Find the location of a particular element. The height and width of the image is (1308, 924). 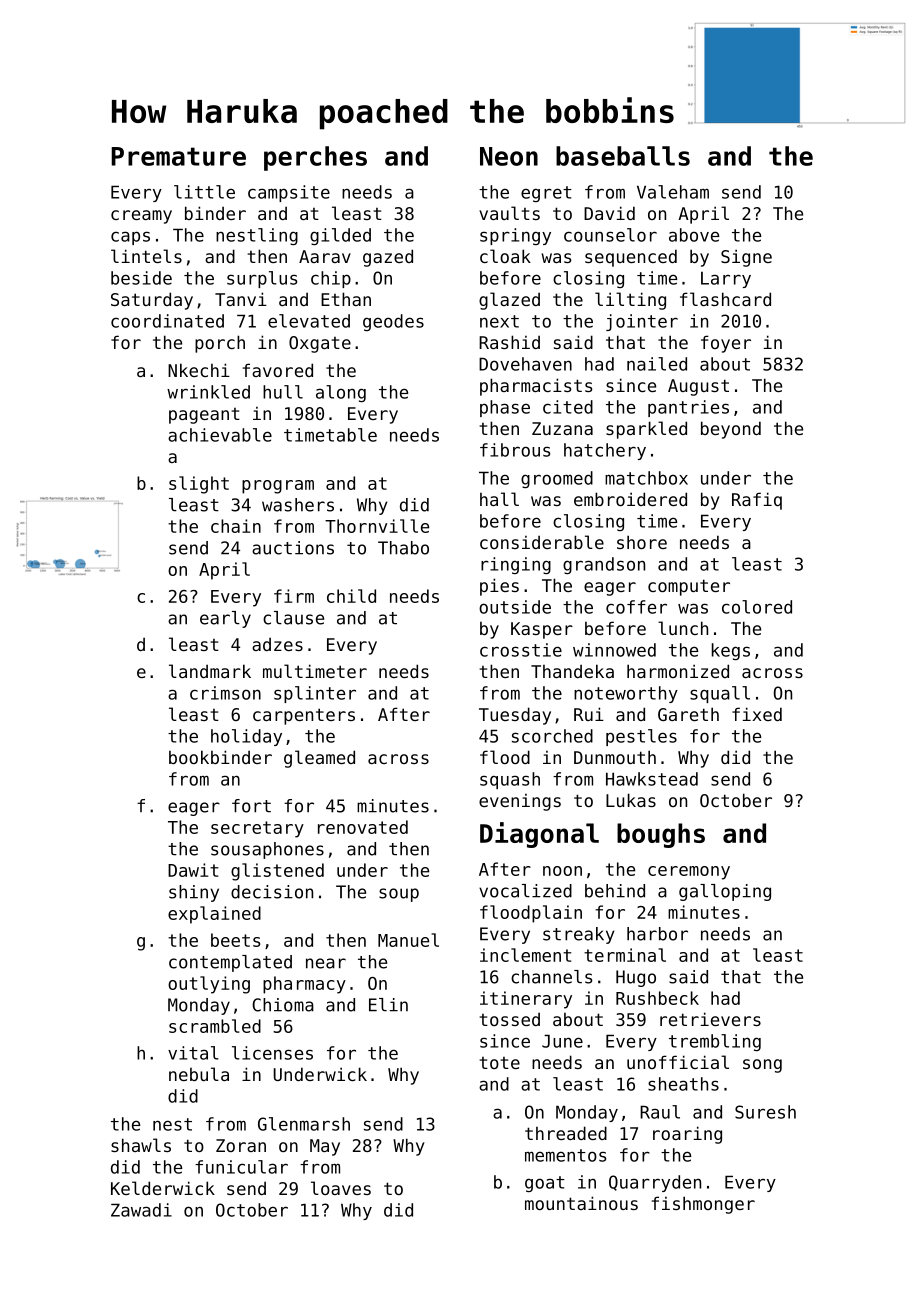

loaves is located at coordinates (341, 1188).
